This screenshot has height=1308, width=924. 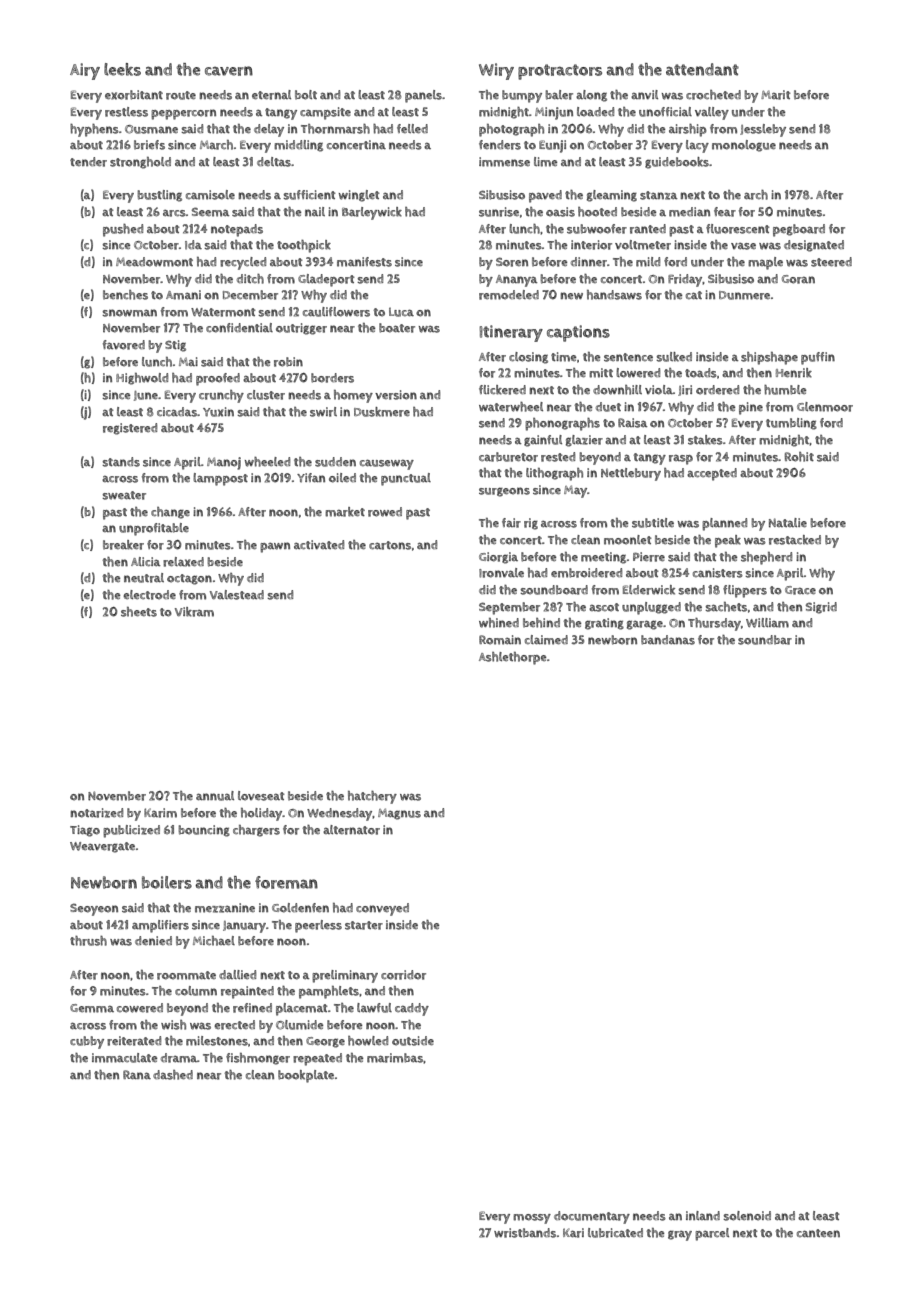 I want to click on breaker, so click(x=123, y=545).
